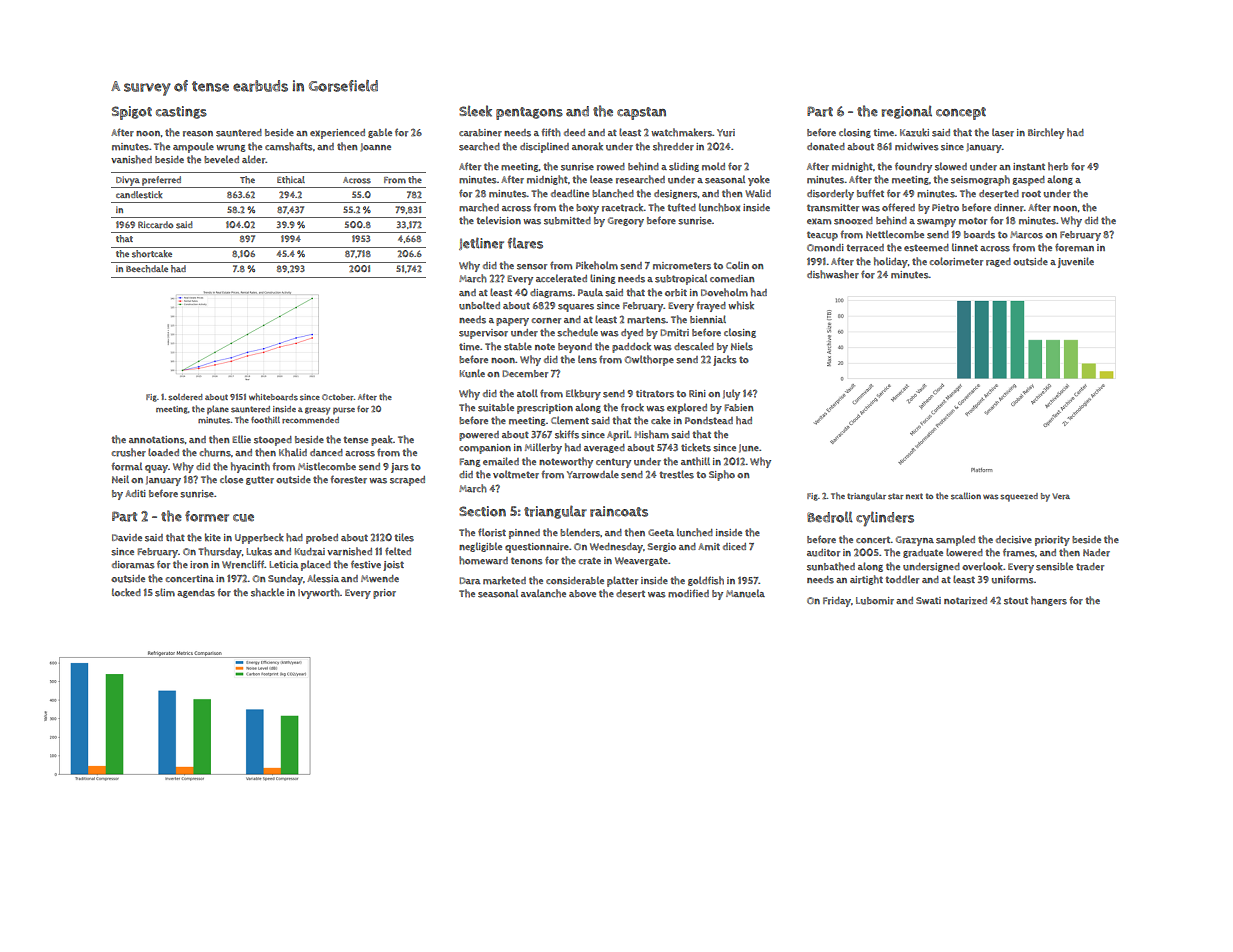 This page has width=1233, height=952. I want to click on squeezed, so click(1019, 497).
